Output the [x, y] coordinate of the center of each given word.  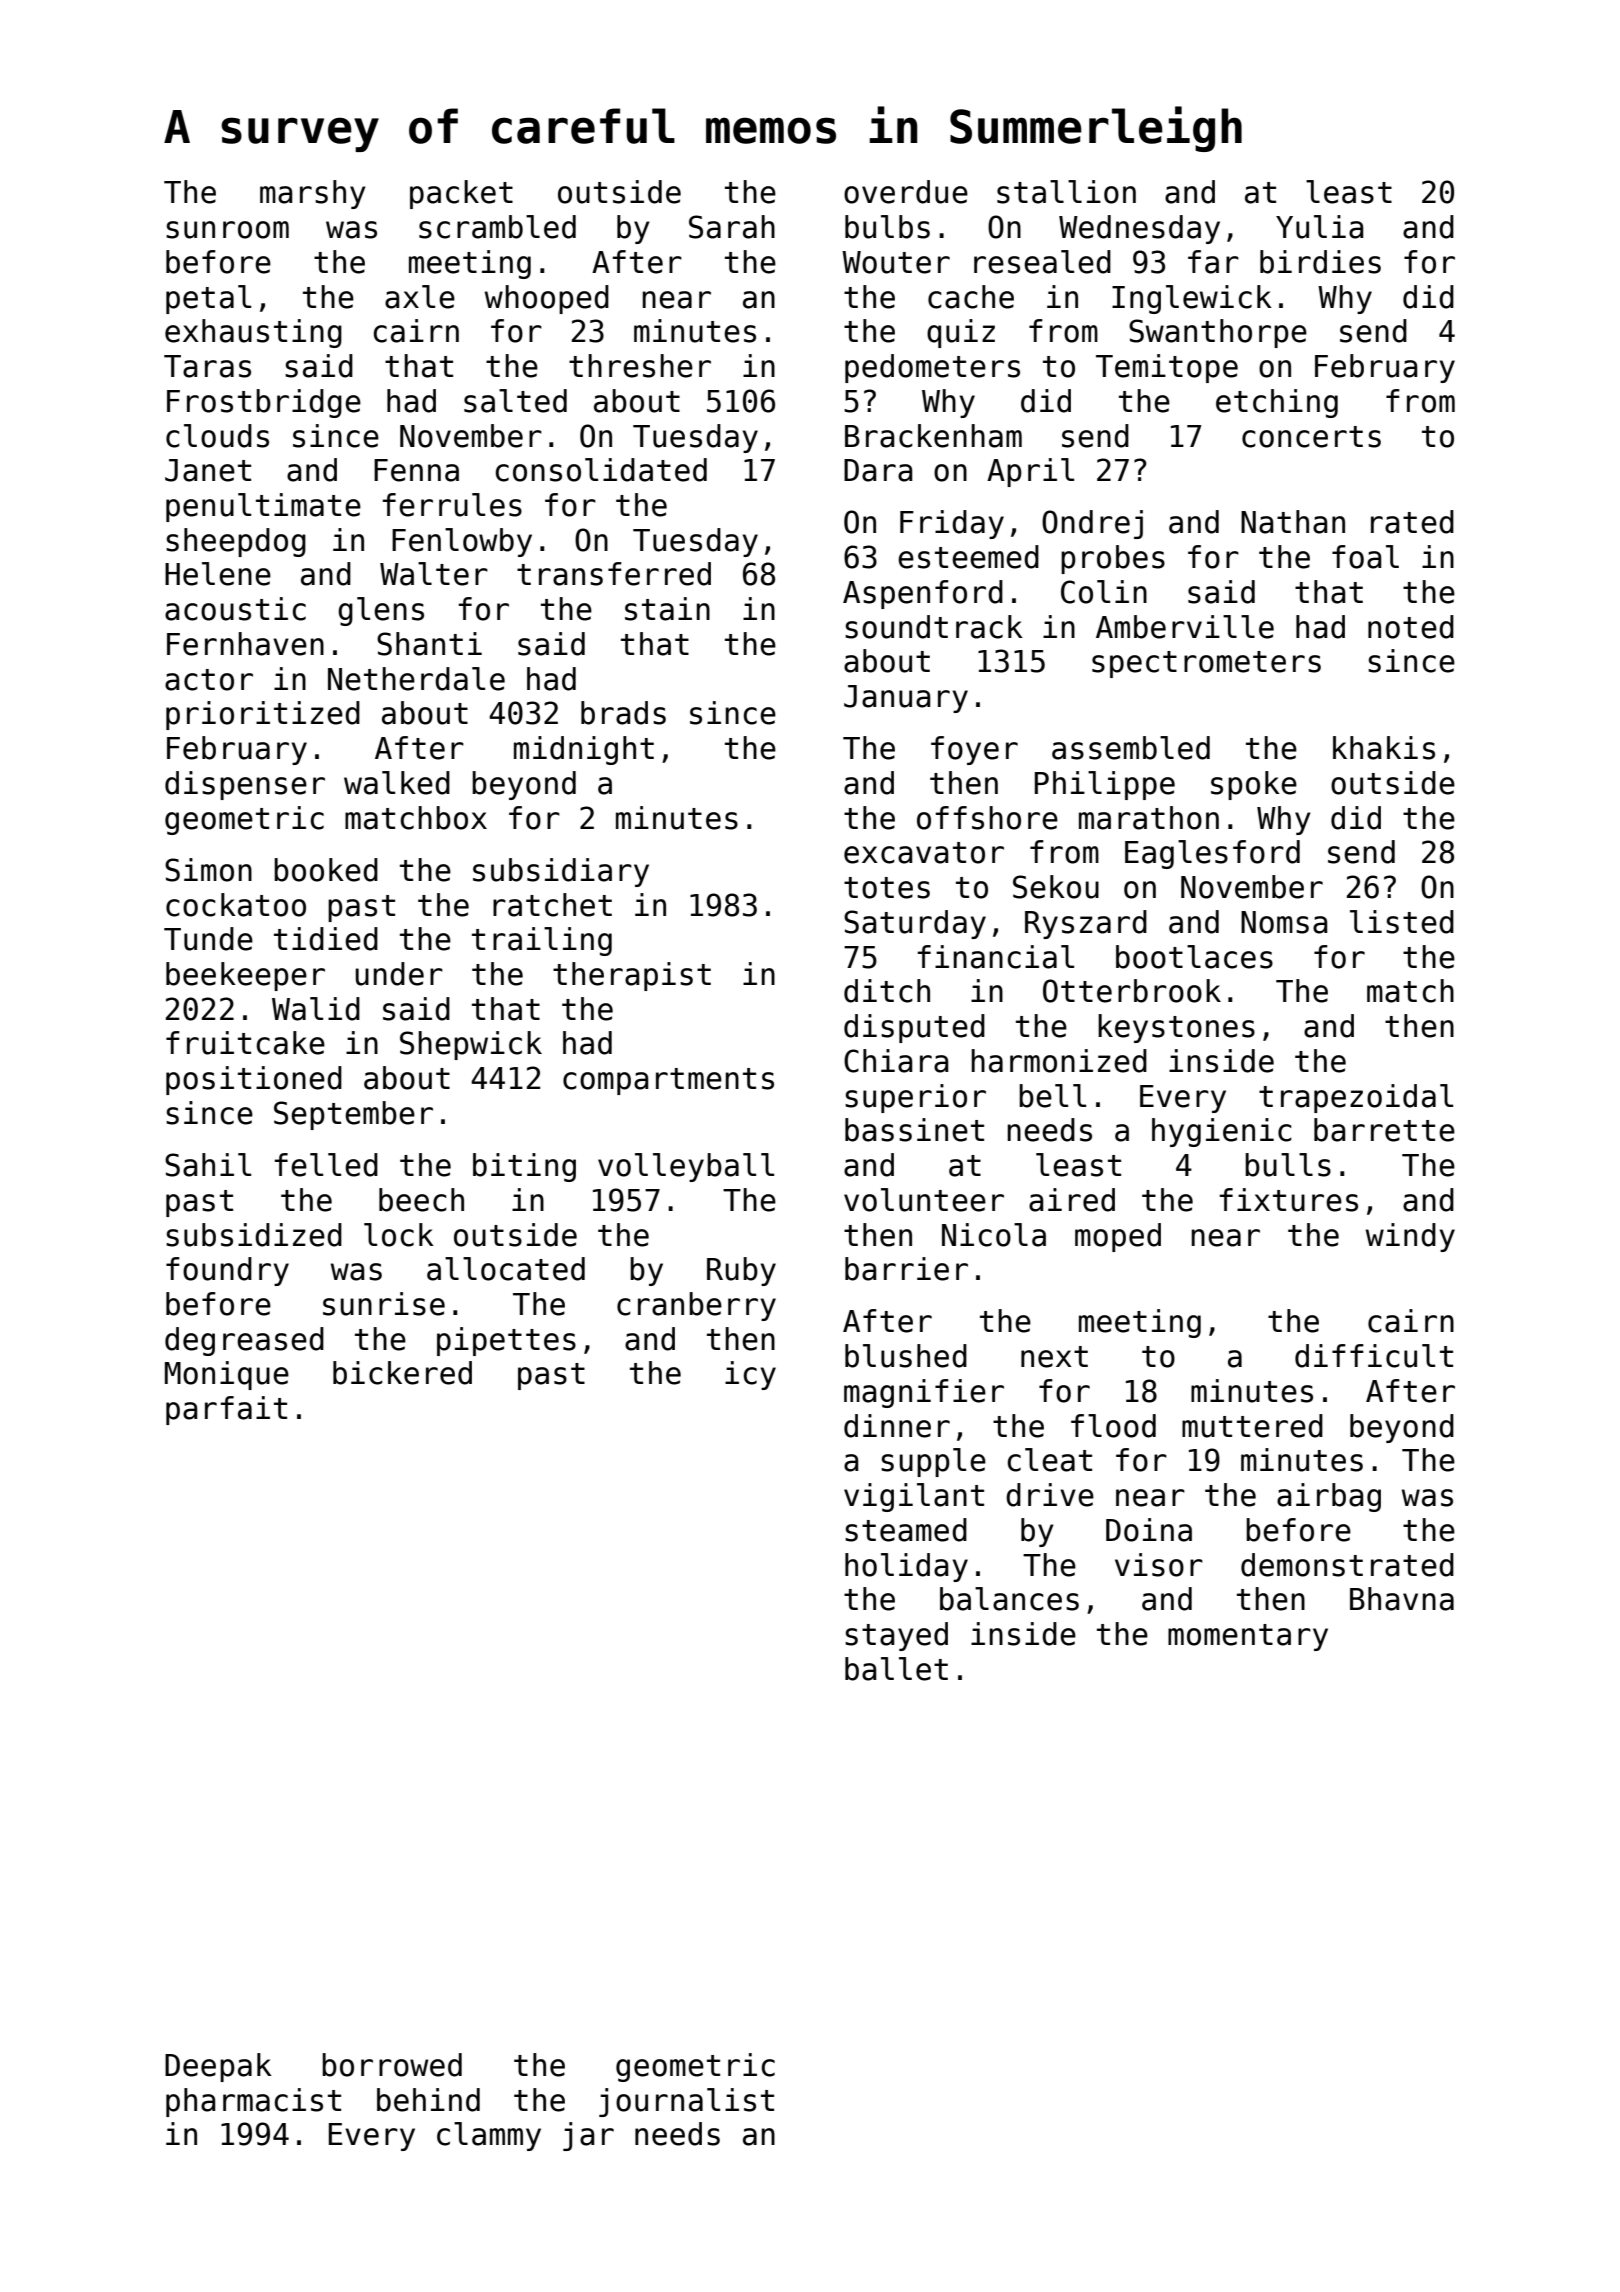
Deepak [218, 2067]
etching [1277, 403]
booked [326, 870]
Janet [208, 470]
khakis [1384, 748]
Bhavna [1402, 1599]
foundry [227, 1271]
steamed [906, 1530]
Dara [878, 470]
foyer [974, 750]
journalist [686, 2102]
